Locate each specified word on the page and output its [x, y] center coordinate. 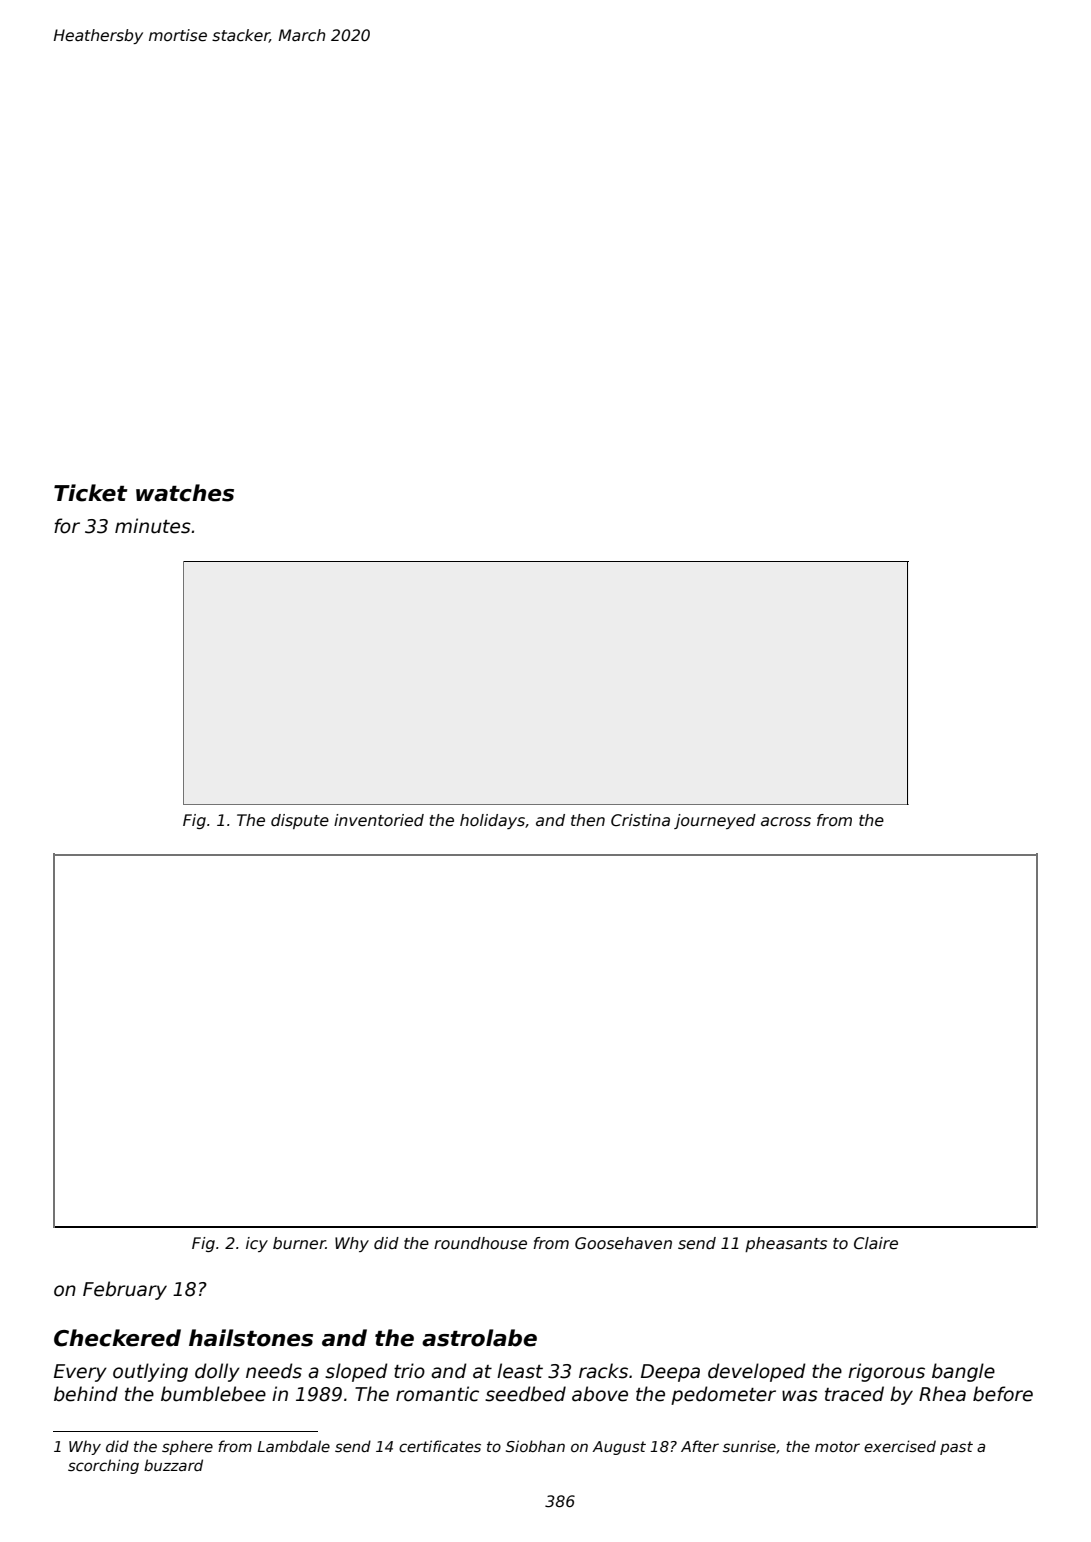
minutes [153, 526]
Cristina [640, 820]
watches [185, 493]
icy [257, 1244]
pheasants [786, 1244]
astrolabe [479, 1338]
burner [299, 1243]
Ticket [91, 493]
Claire [876, 1243]
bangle [963, 1372]
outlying [150, 1372]
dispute [300, 821]
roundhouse [480, 1243]
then [588, 820]
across [786, 822]
